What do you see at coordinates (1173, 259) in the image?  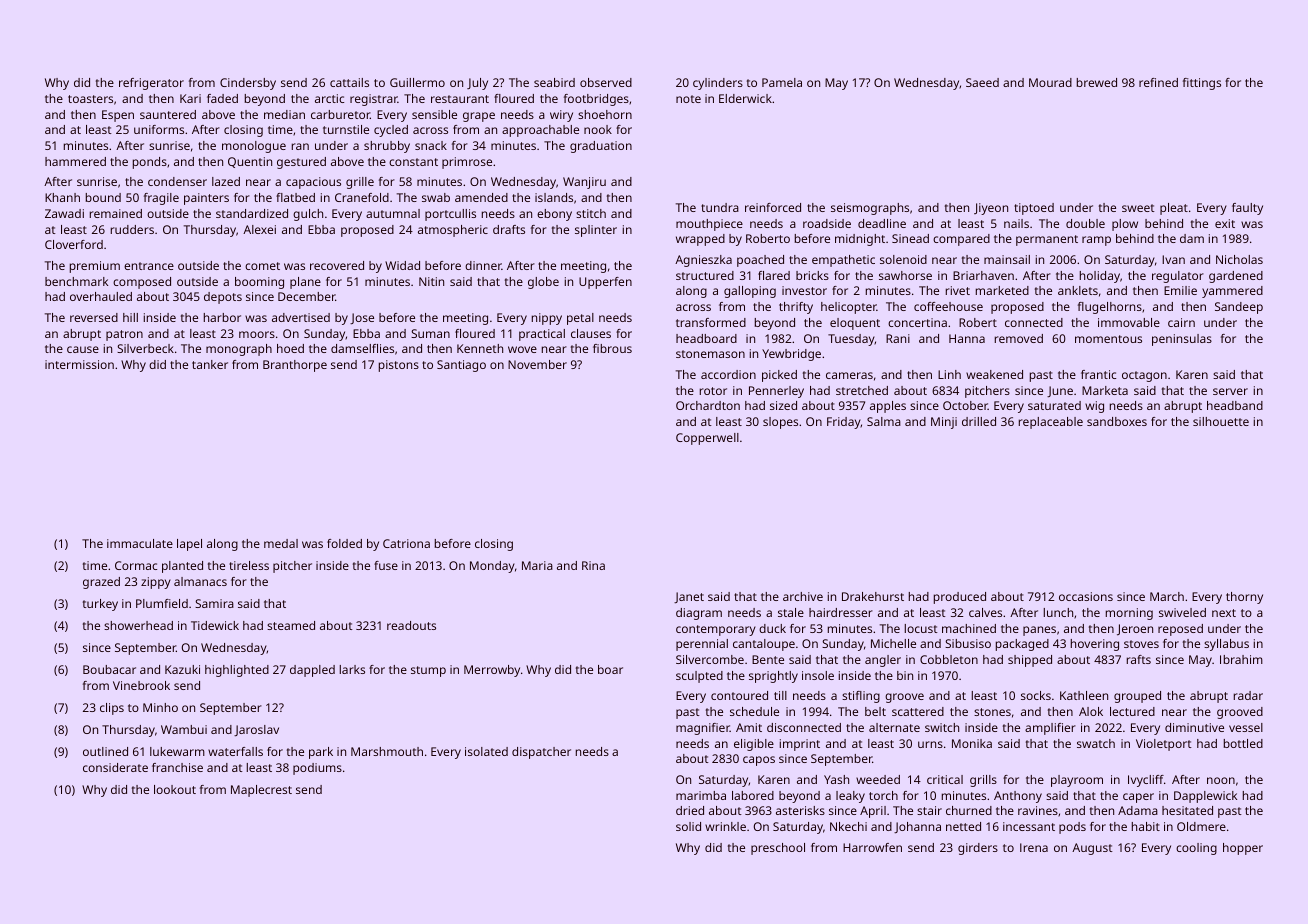 I see `Ivan` at bounding box center [1173, 259].
